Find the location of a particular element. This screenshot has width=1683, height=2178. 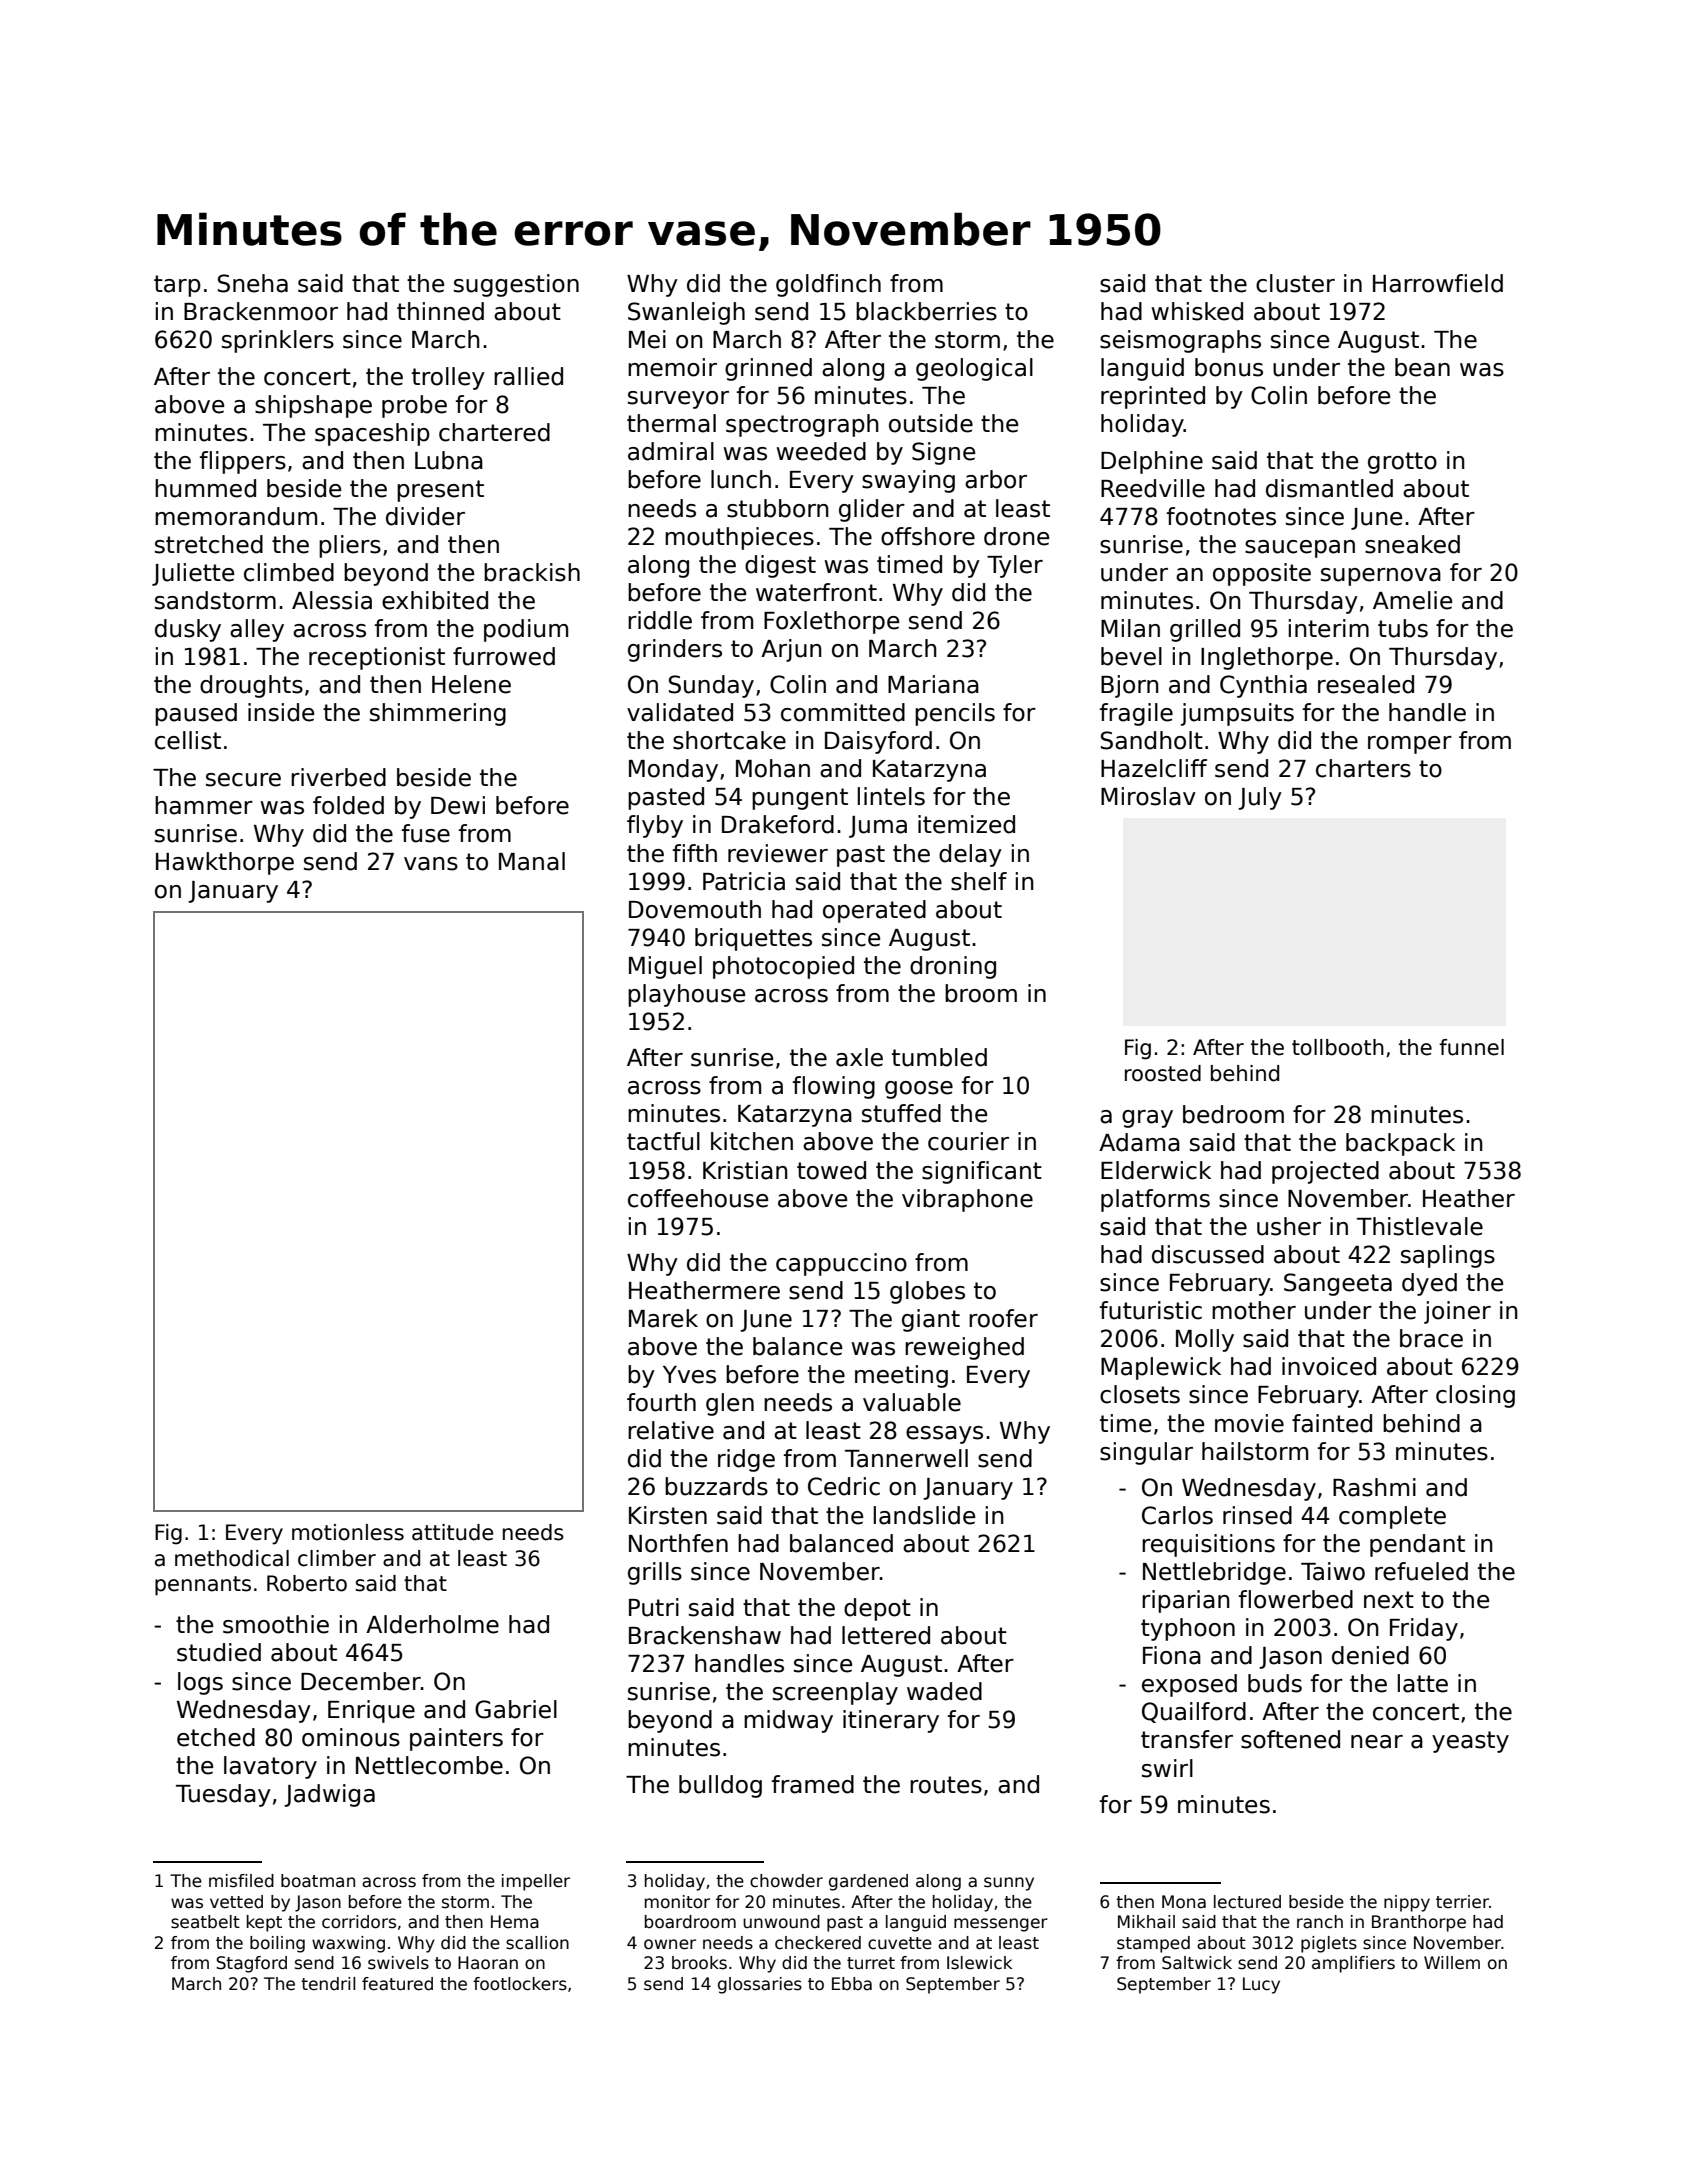

suggestion is located at coordinates (516, 285).
